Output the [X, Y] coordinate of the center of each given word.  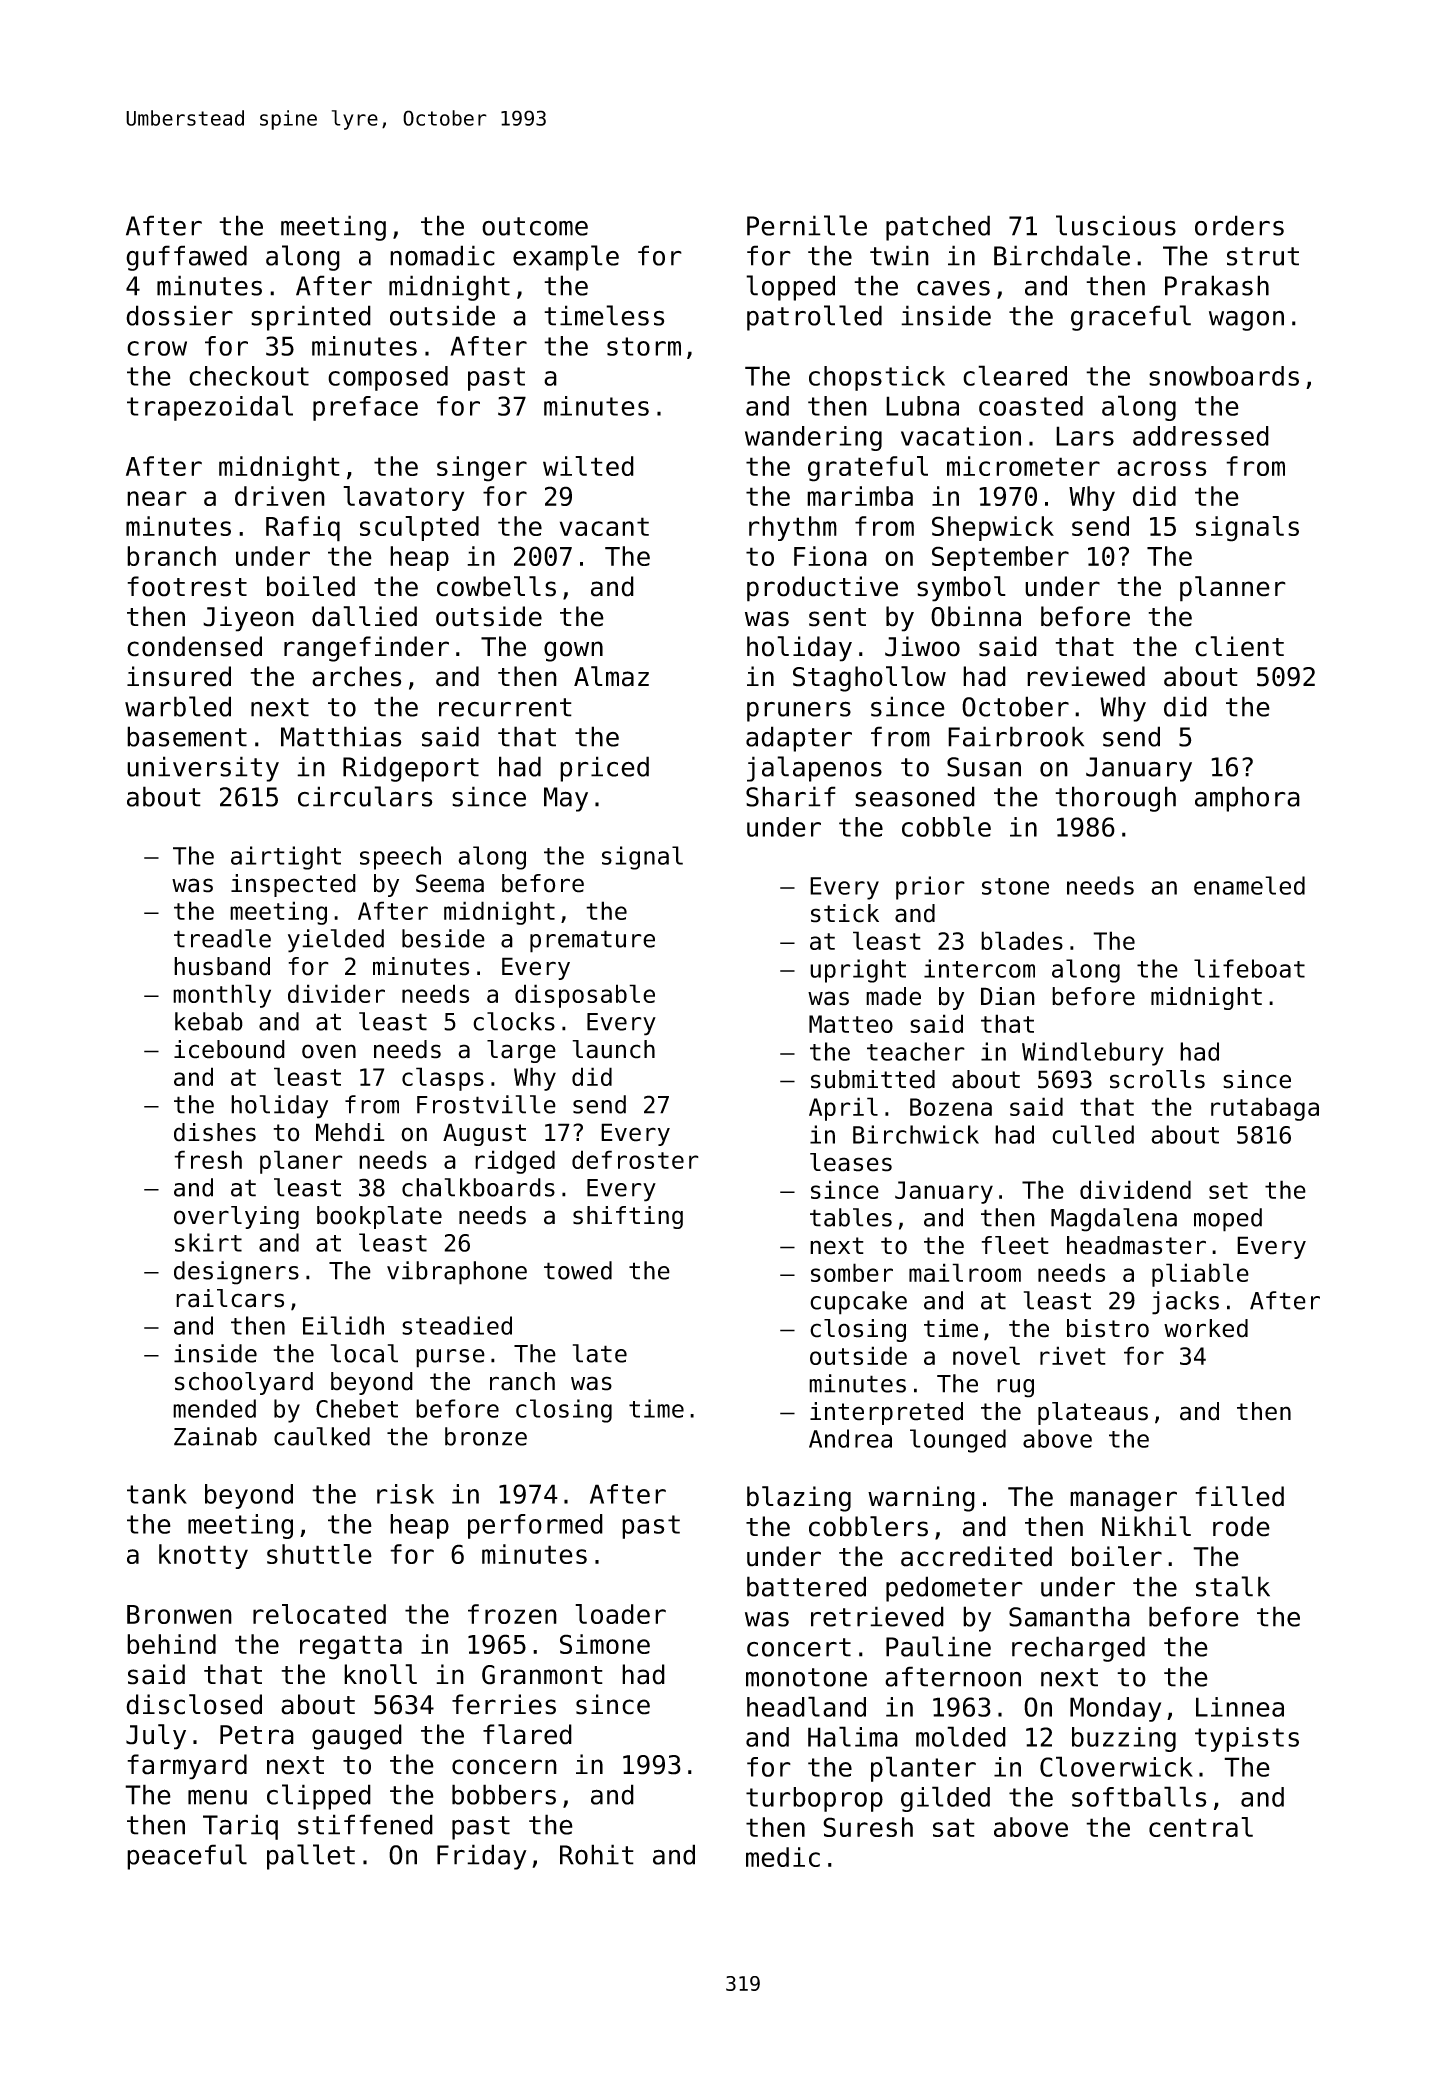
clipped [319, 1797]
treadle [222, 938]
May [566, 799]
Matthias [341, 736]
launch [613, 1049]
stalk [1233, 1586]
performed [535, 1526]
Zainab [215, 1436]
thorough [1115, 799]
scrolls [1157, 1079]
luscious [1116, 225]
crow [157, 348]
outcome [535, 226]
